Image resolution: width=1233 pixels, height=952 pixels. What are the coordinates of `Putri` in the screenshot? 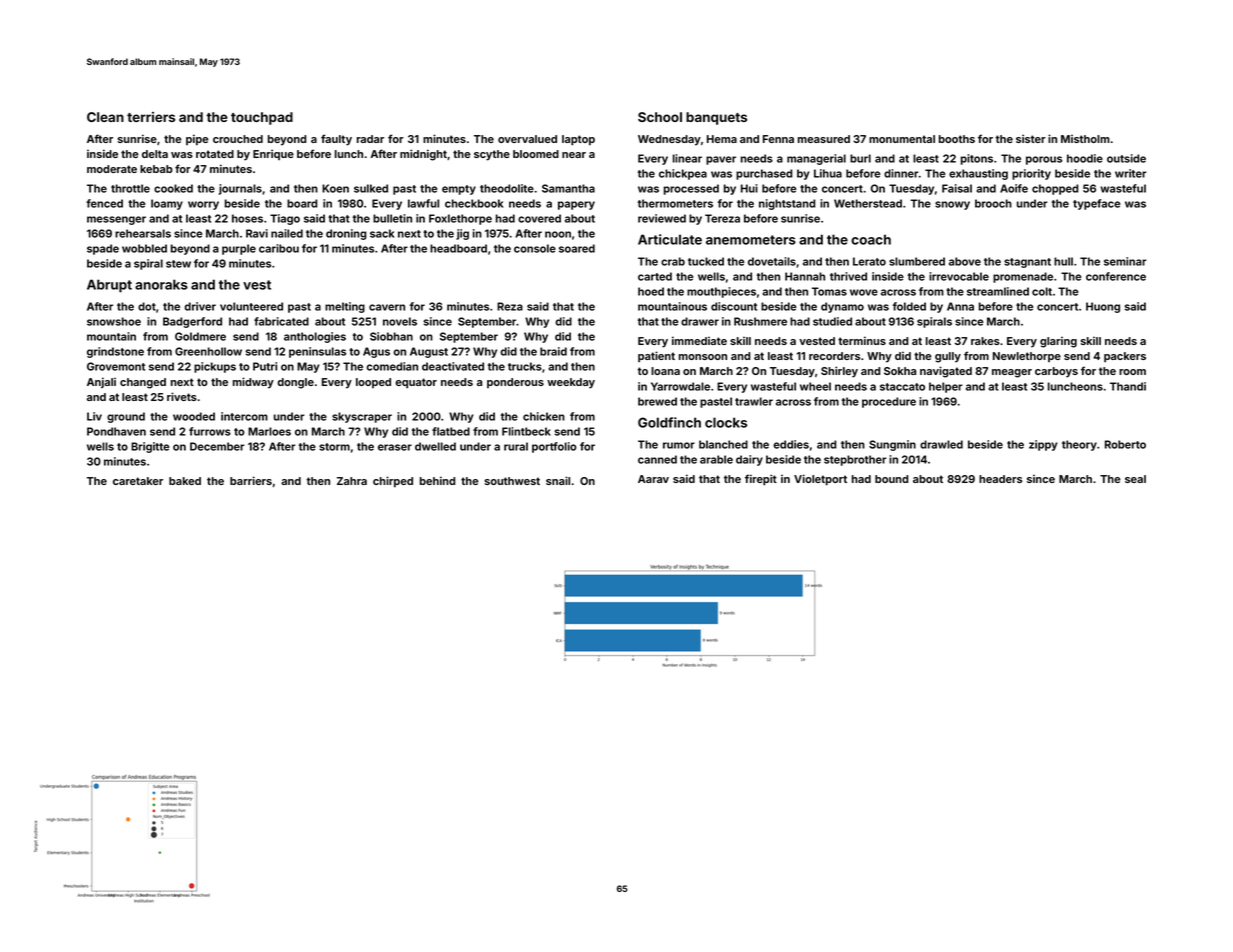 It's located at (265, 366).
